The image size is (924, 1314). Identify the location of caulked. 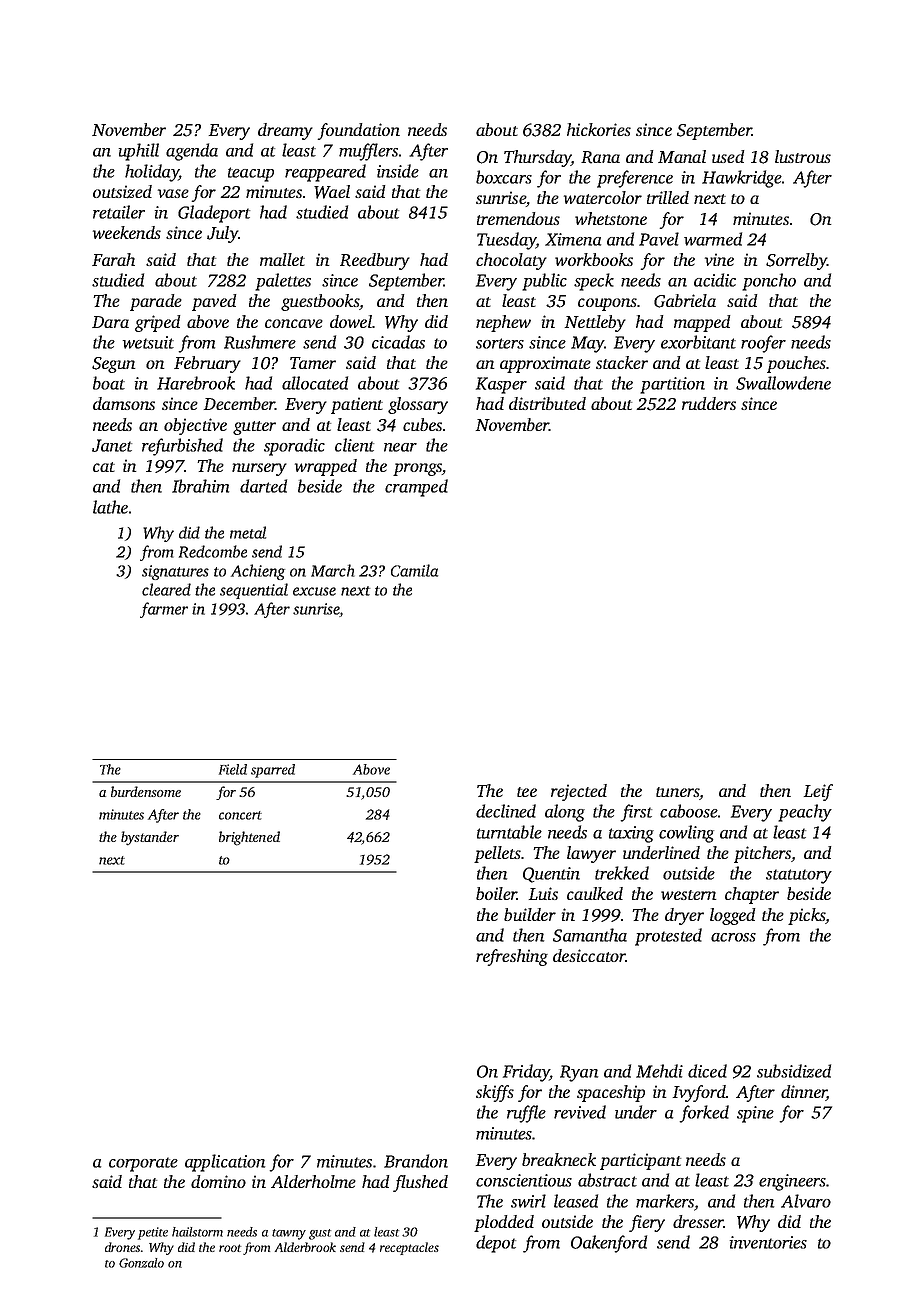
(595, 893).
